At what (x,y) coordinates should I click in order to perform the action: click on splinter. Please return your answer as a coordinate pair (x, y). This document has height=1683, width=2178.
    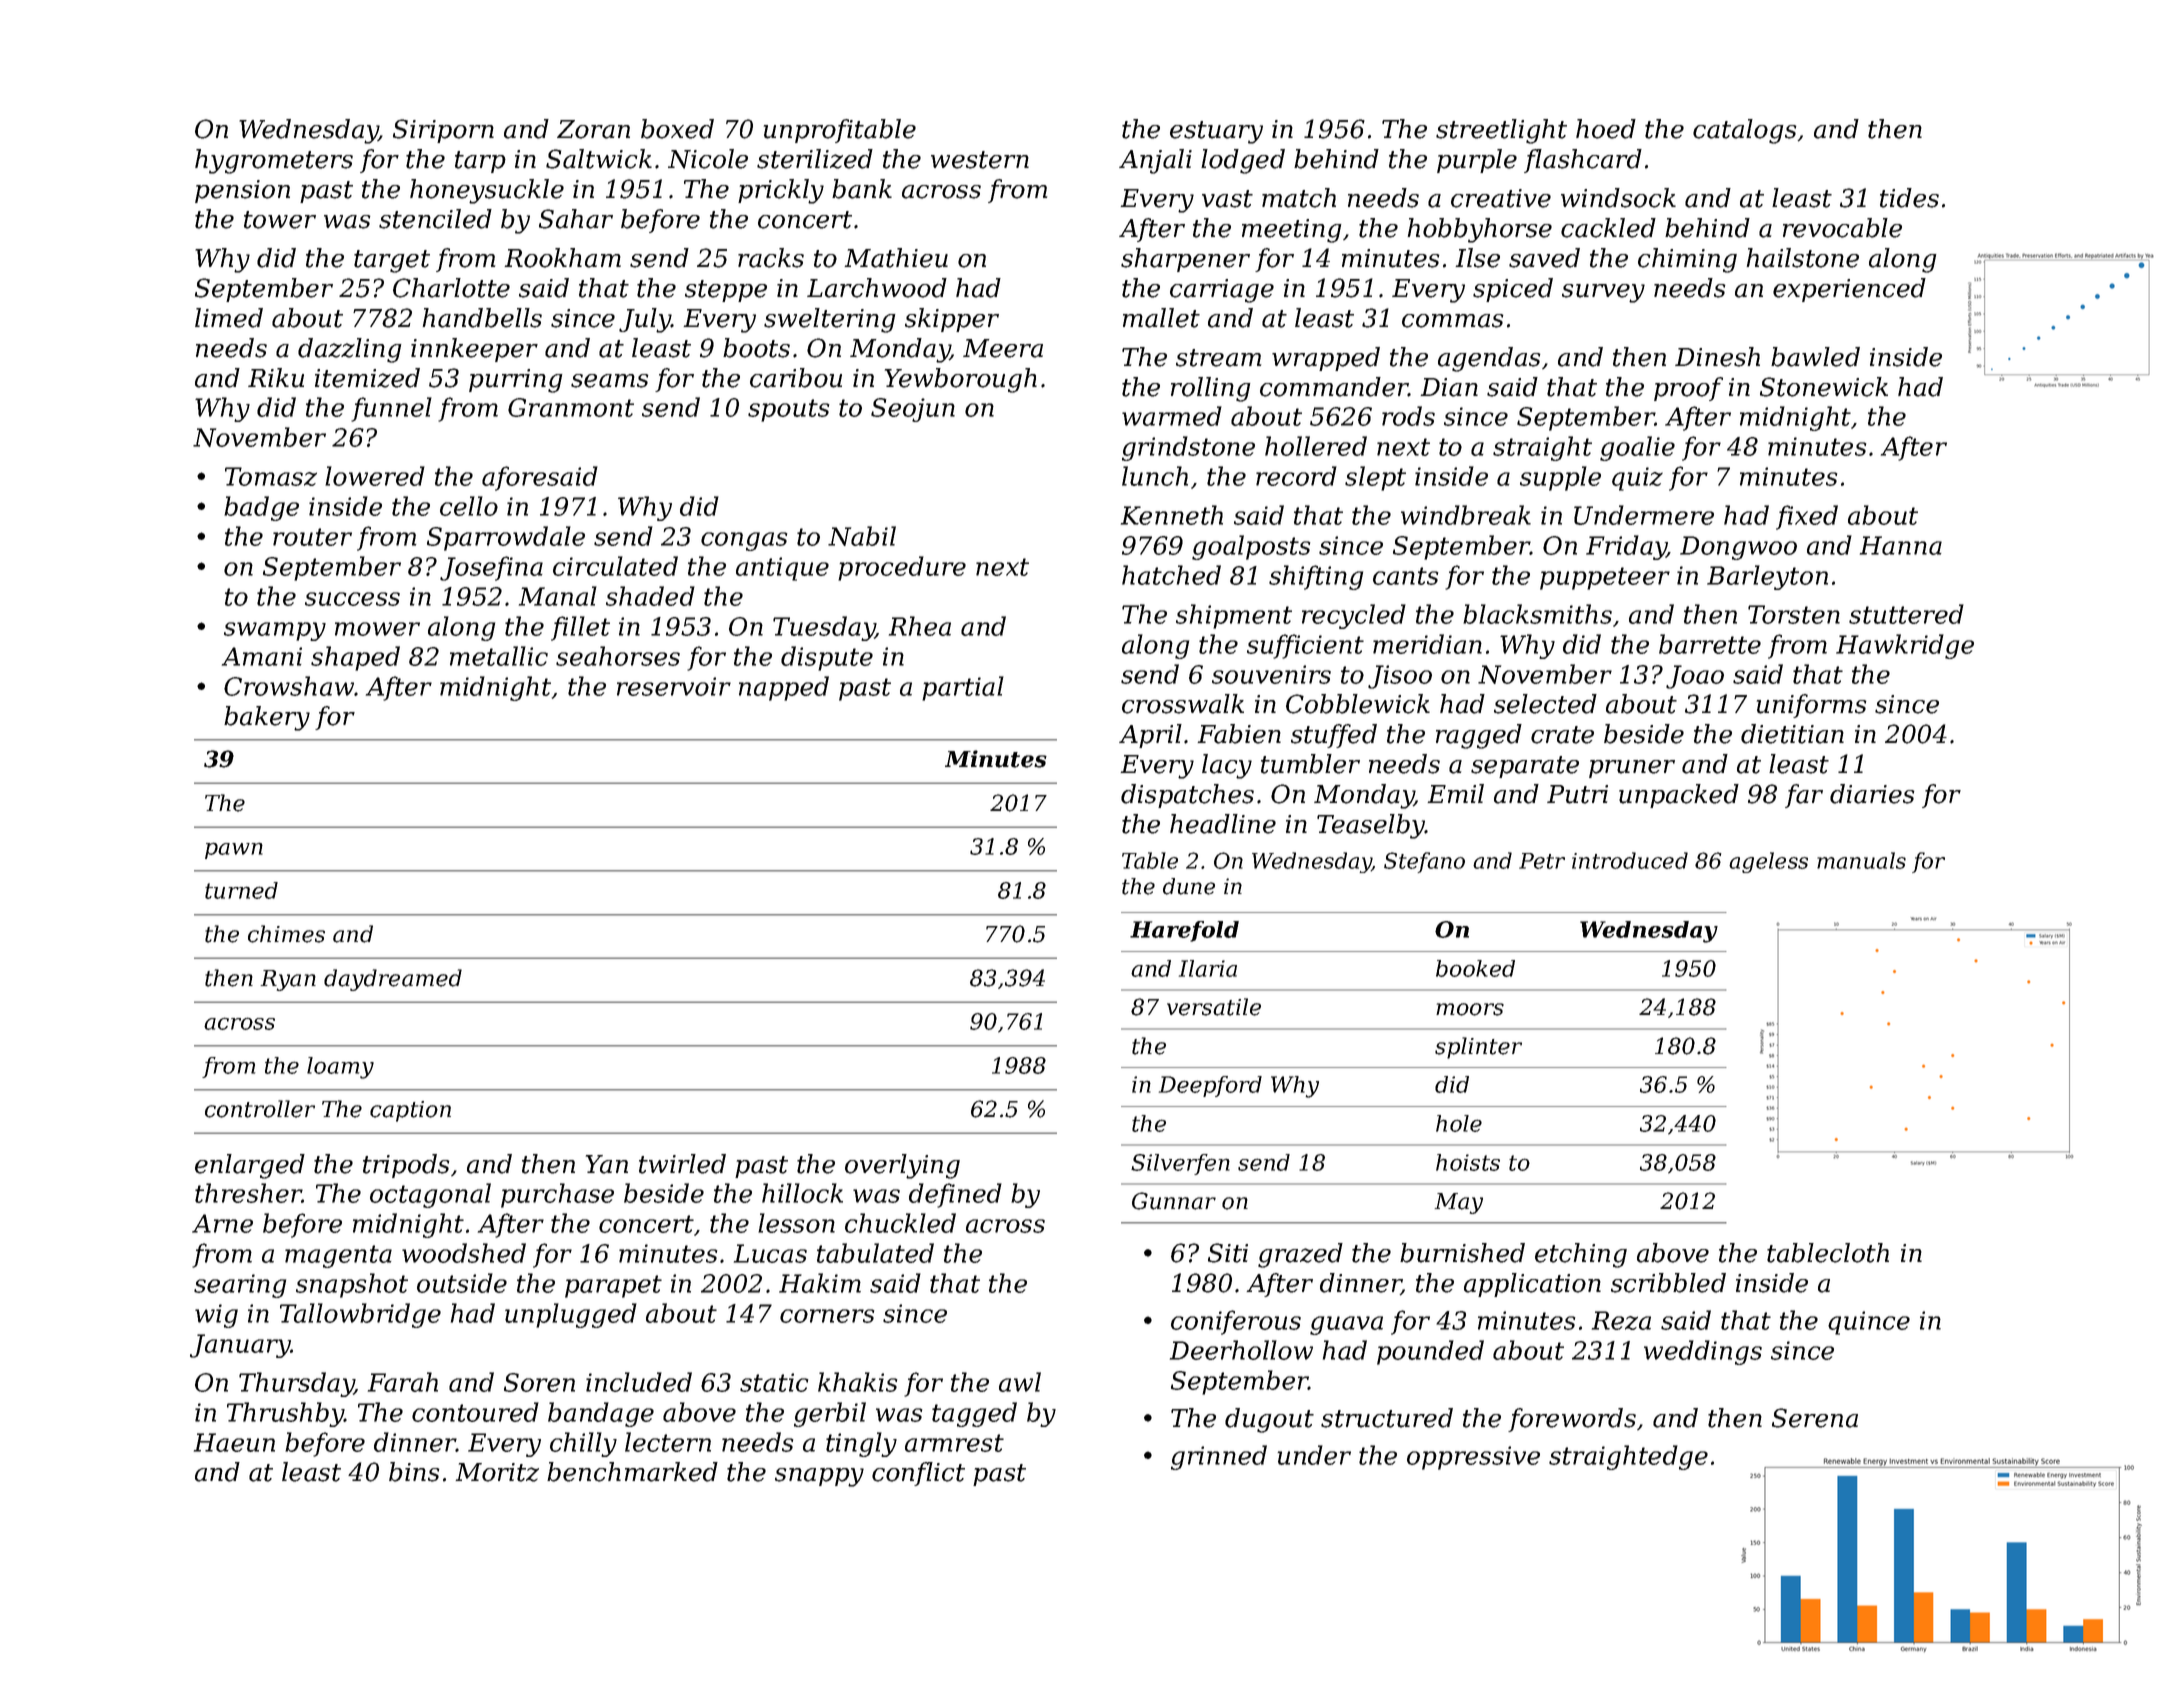
    Looking at the image, I should click on (1478, 1048).
